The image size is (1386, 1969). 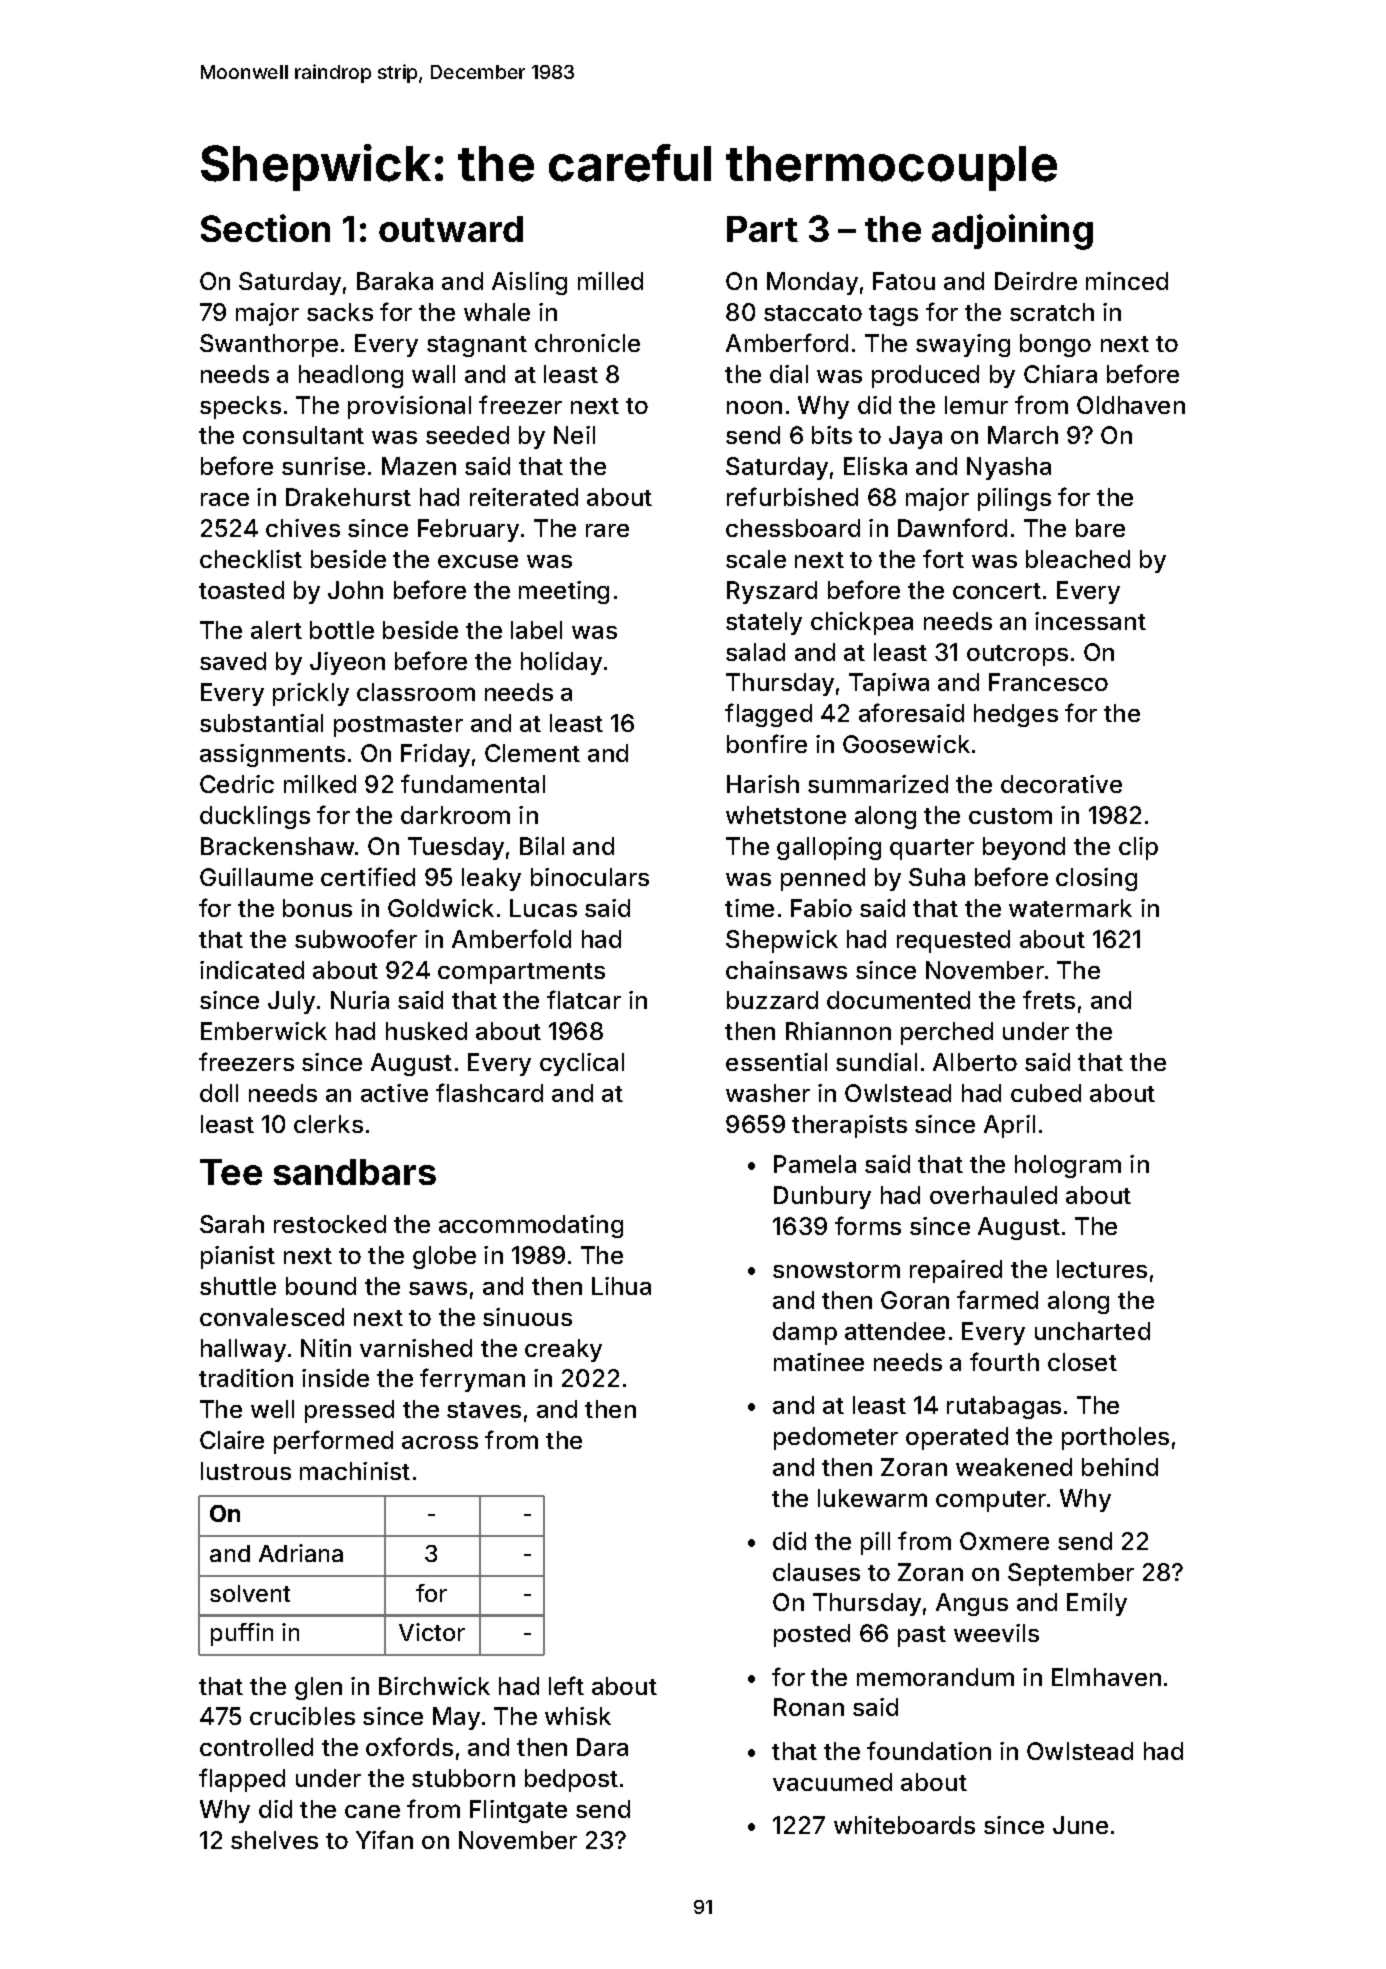 What do you see at coordinates (838, 1031) in the image?
I see `Rhiannon` at bounding box center [838, 1031].
